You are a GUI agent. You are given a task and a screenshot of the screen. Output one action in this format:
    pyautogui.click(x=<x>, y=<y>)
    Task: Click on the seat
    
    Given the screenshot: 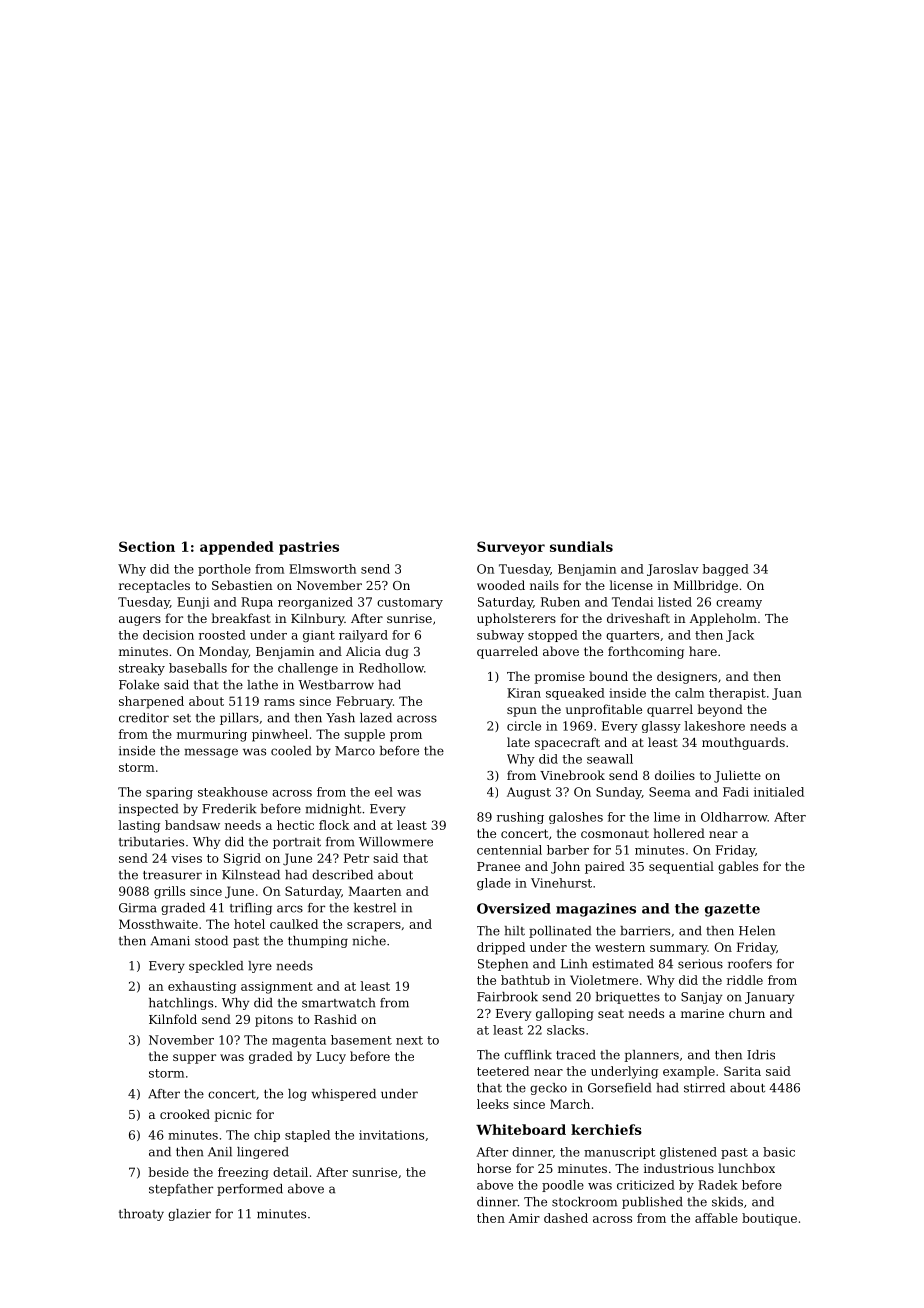 What is the action you would take?
    pyautogui.click(x=611, y=1013)
